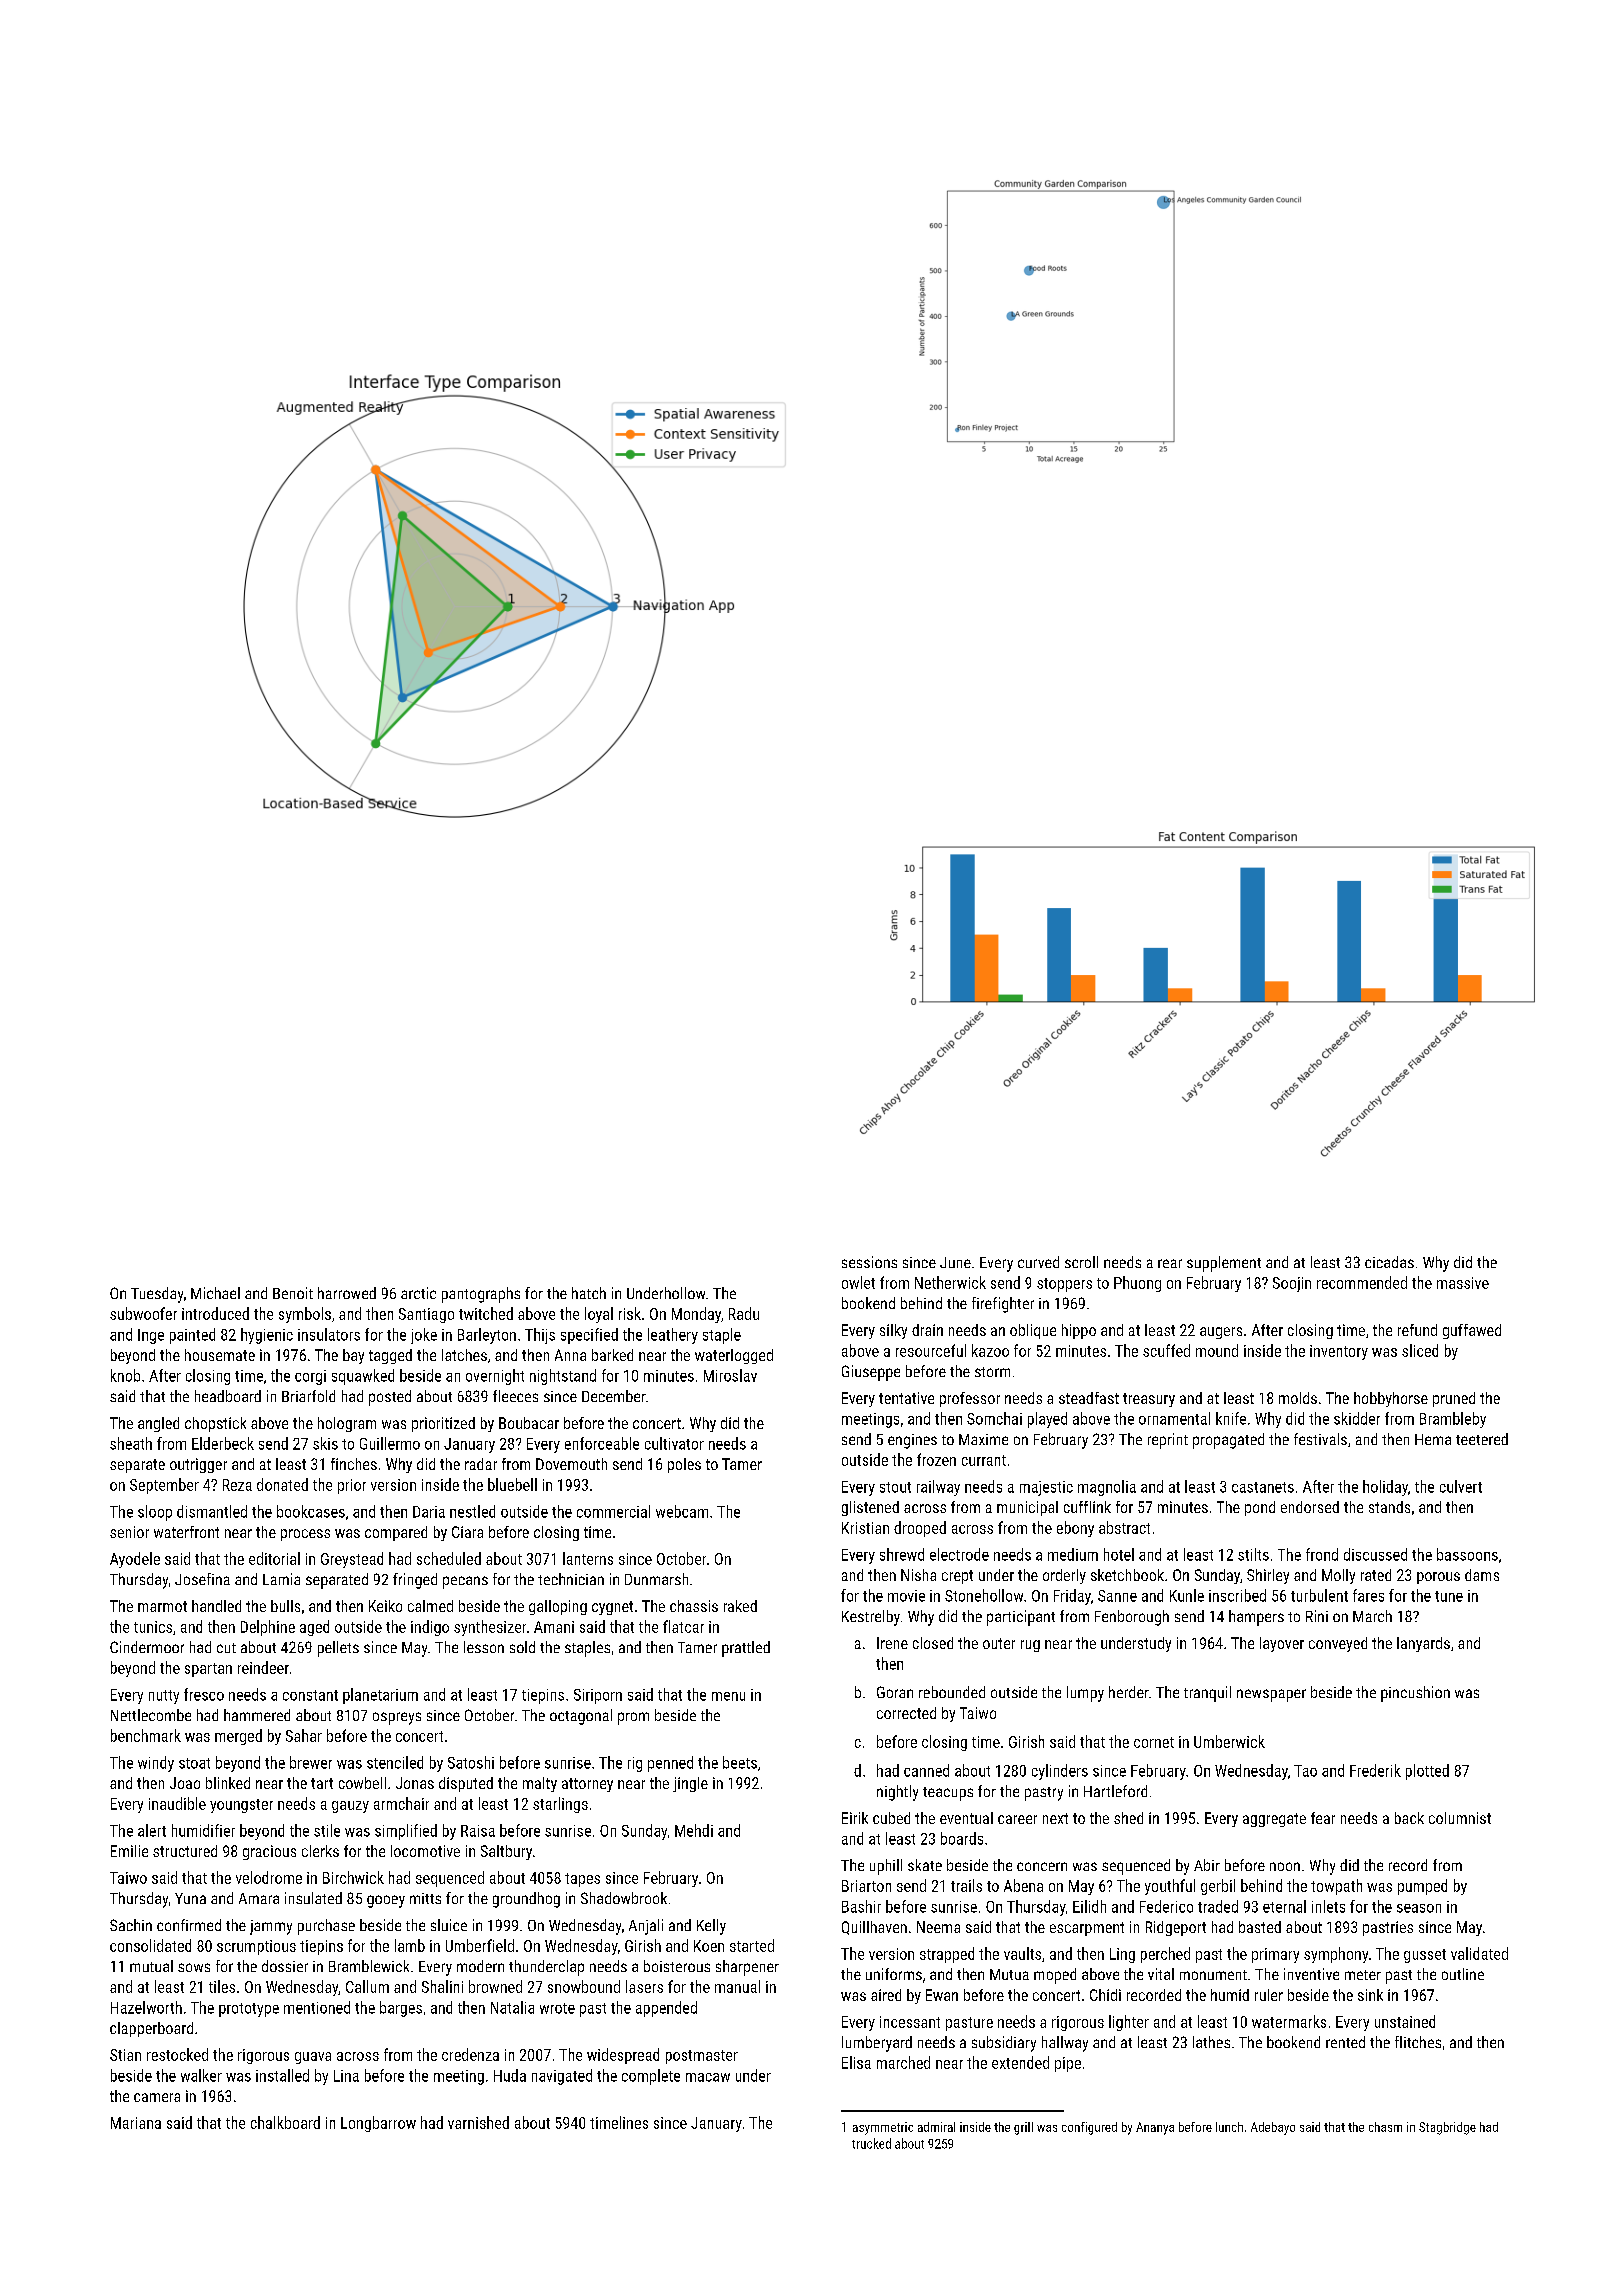  Describe the element at coordinates (869, 1262) in the screenshot. I see `sessions` at that location.
